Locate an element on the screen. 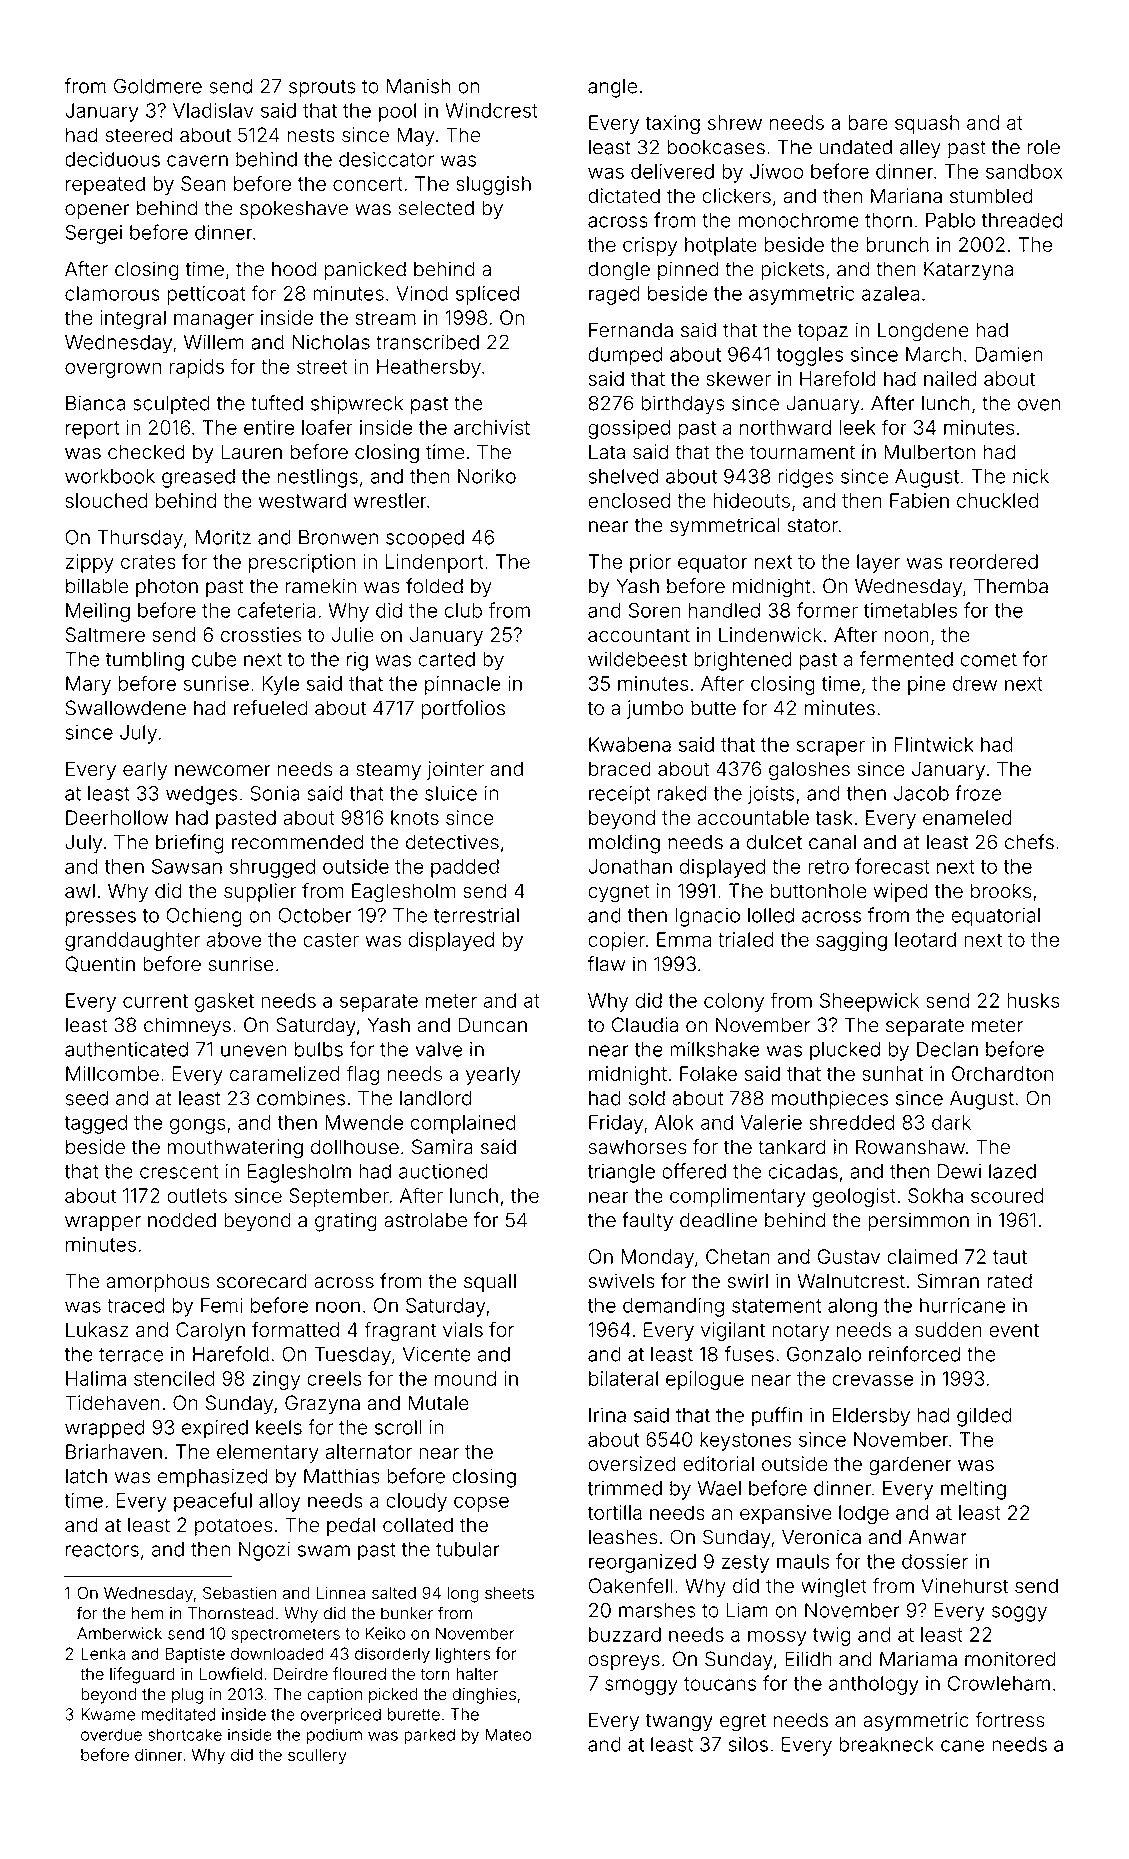 This screenshot has height=1859, width=1129. latch is located at coordinates (86, 1476).
